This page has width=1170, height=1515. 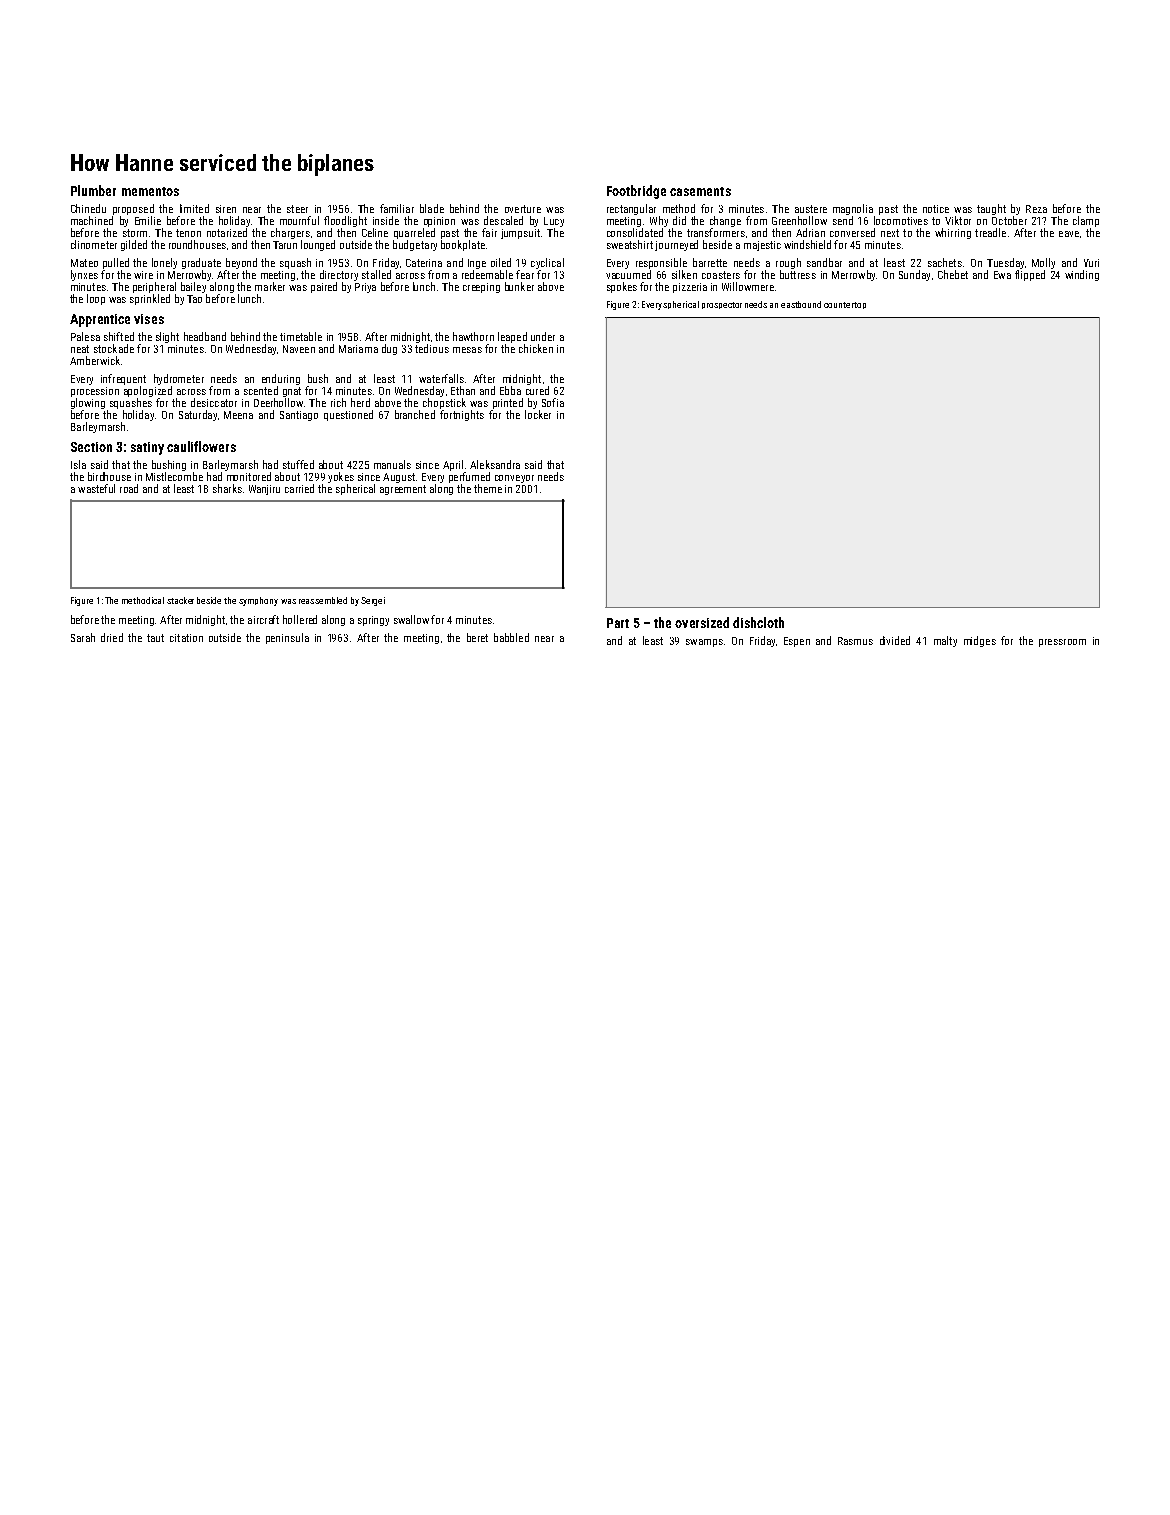 What do you see at coordinates (845, 305) in the page?
I see `countertop` at bounding box center [845, 305].
